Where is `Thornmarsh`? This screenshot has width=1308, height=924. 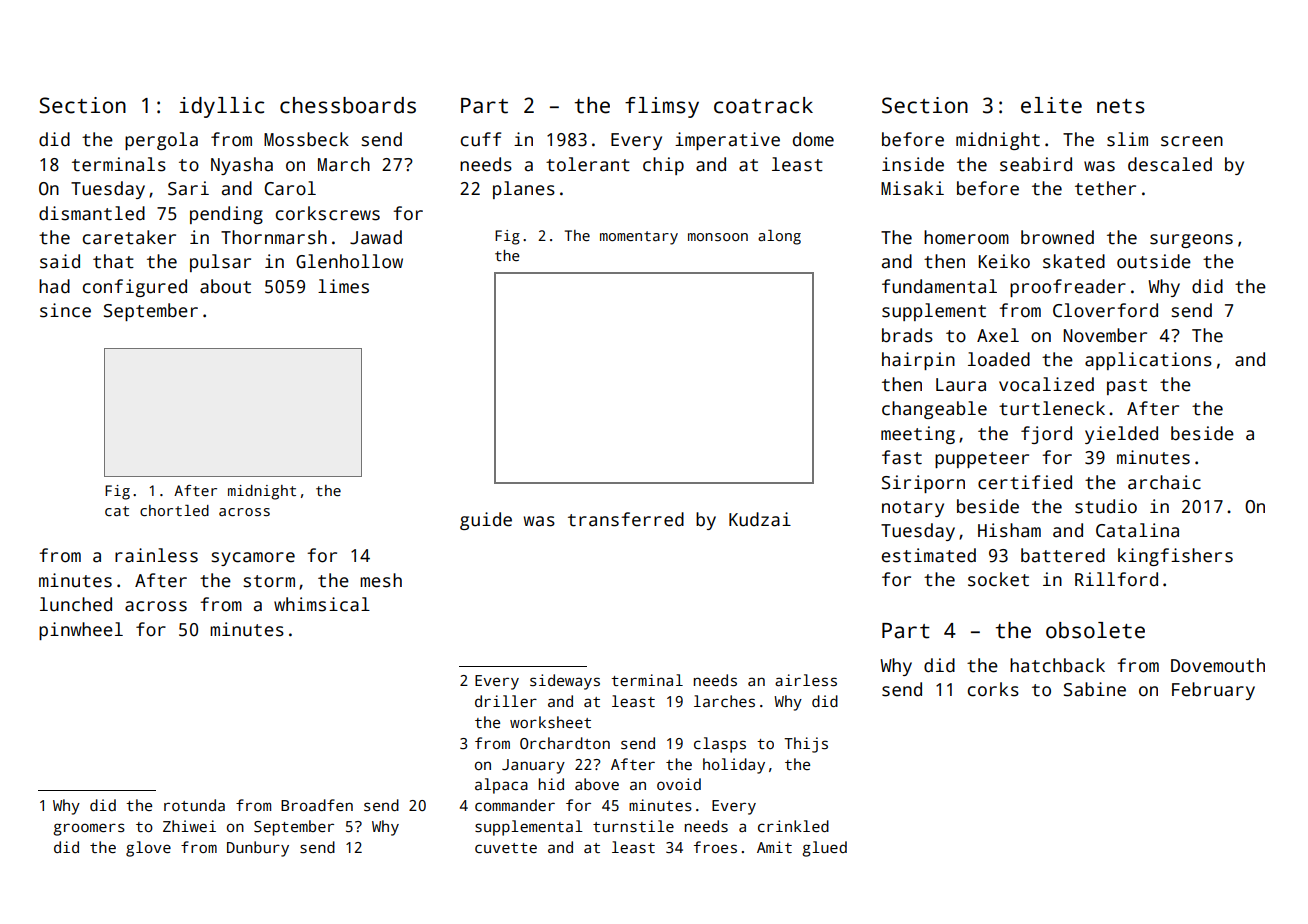 Thornmarsh is located at coordinates (274, 237).
